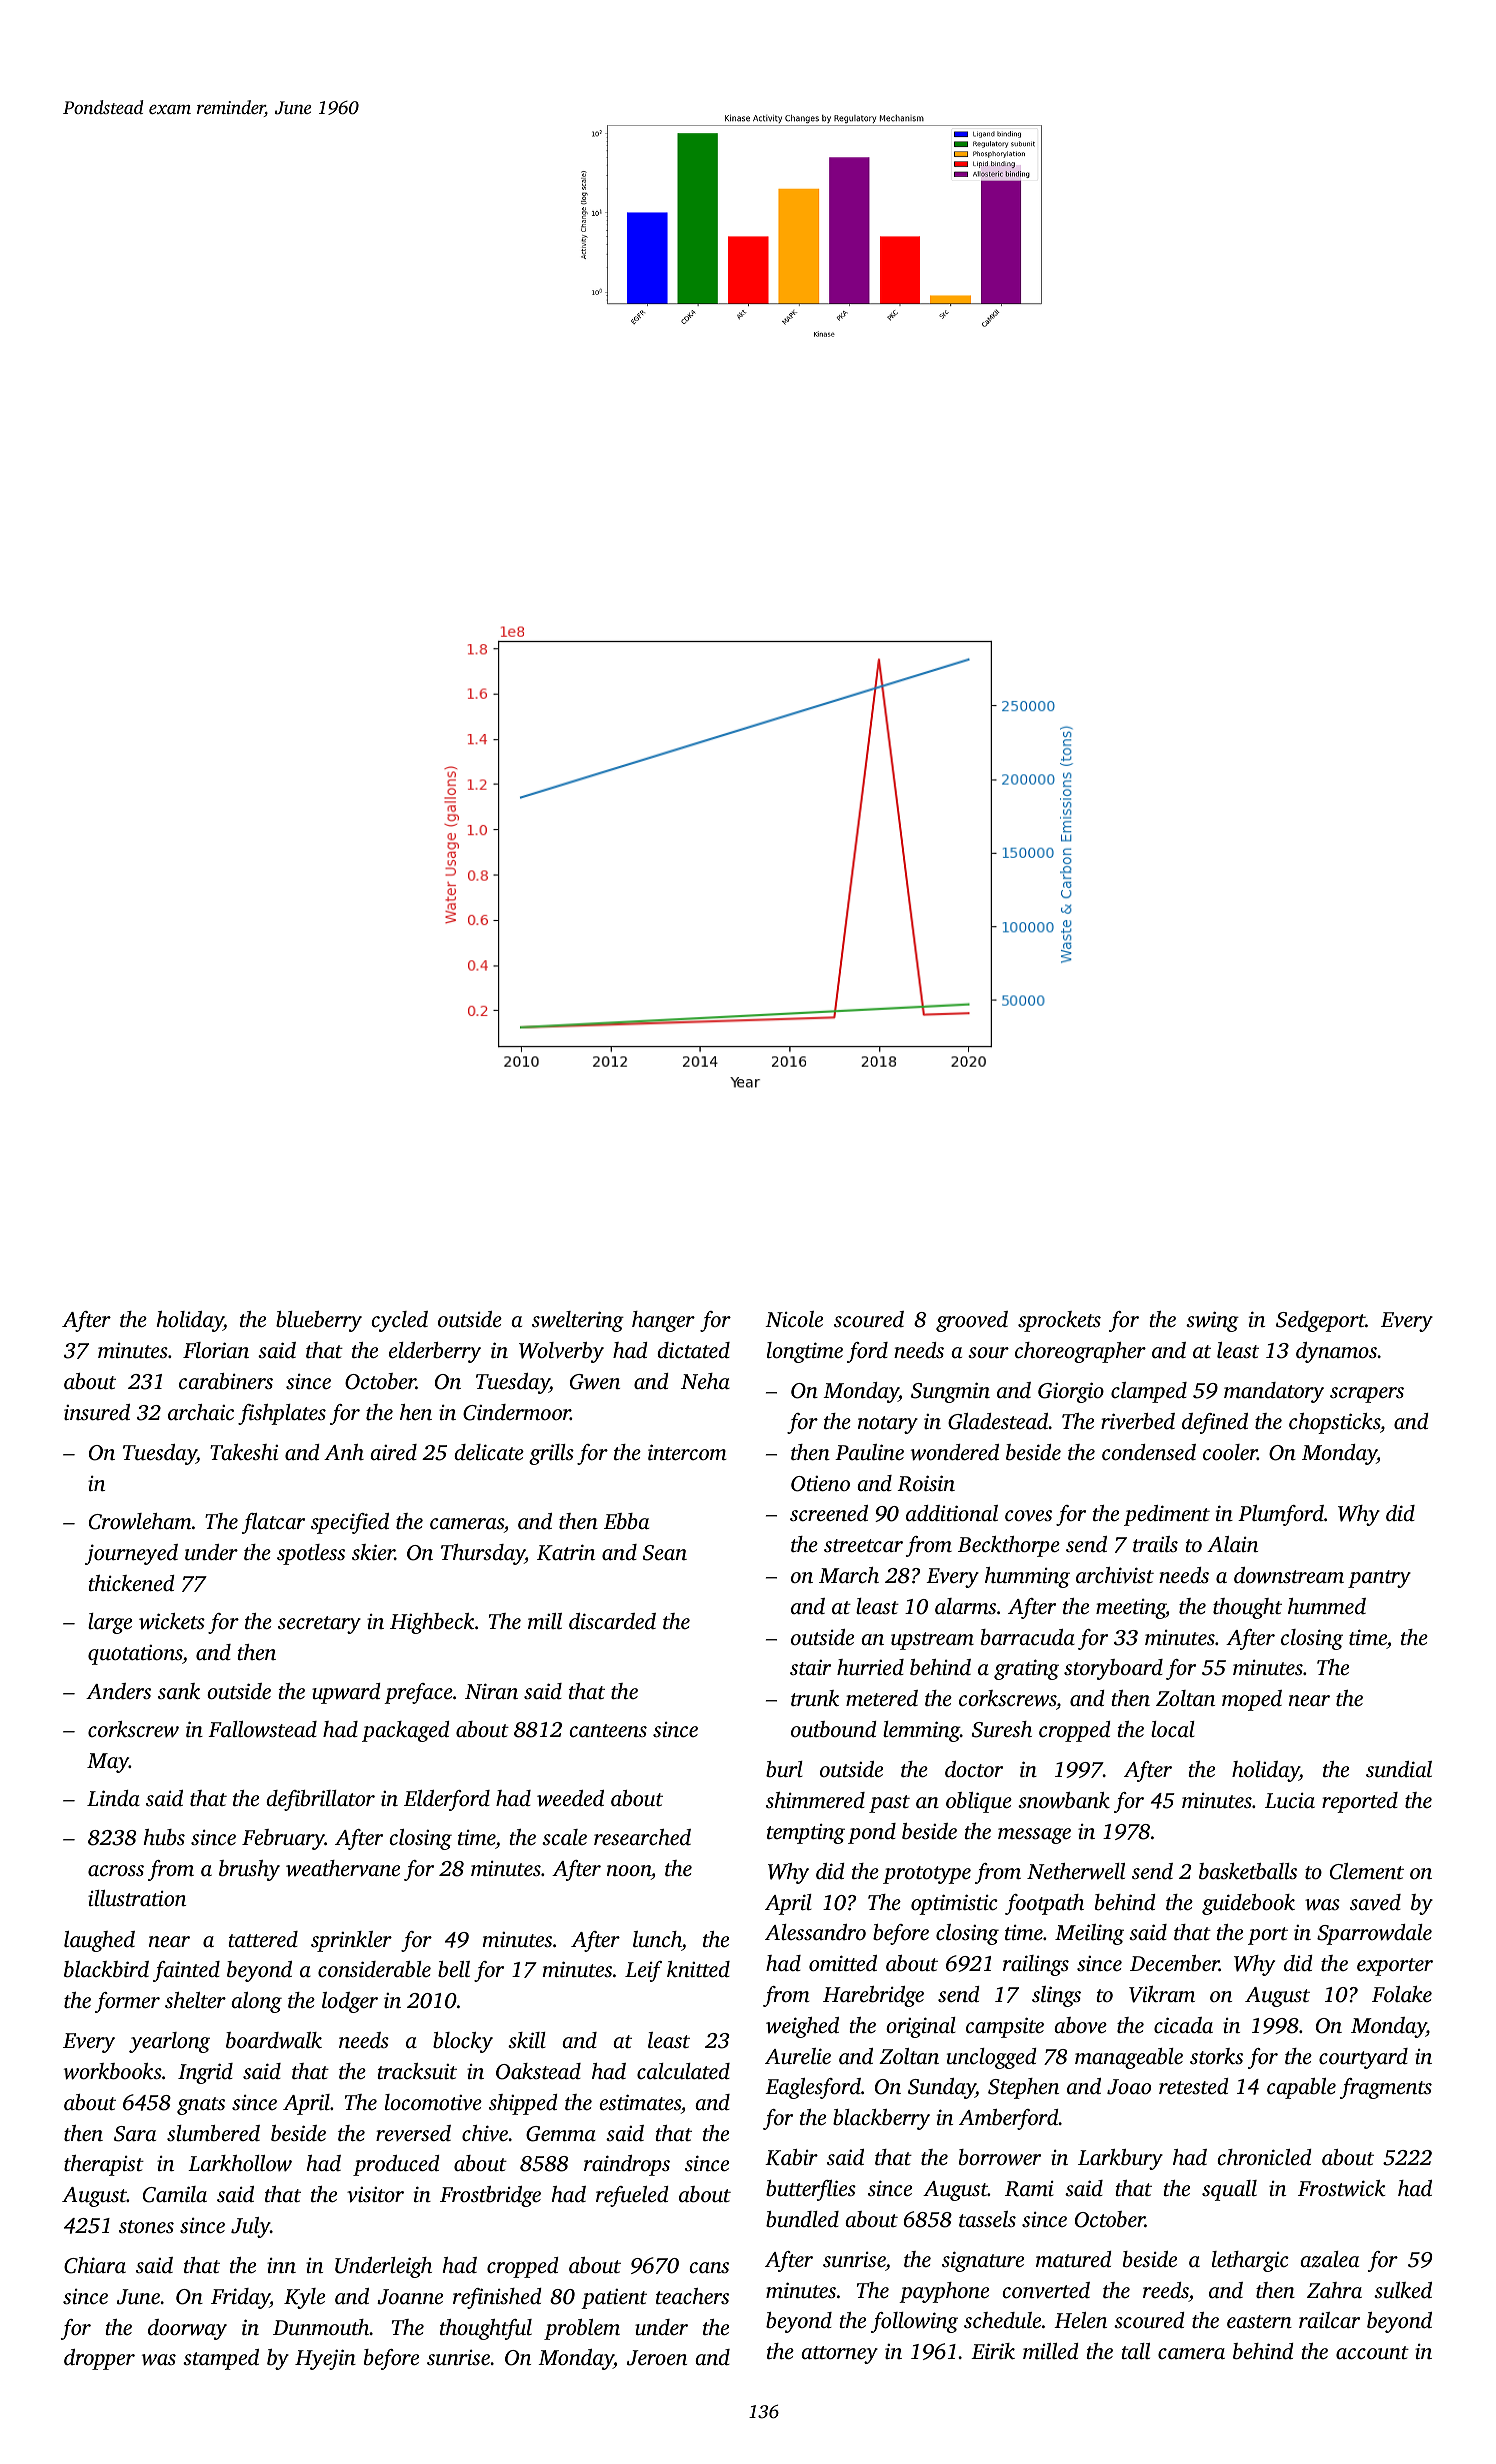 This page has width=1496, height=2464. I want to click on above, so click(1080, 2025).
